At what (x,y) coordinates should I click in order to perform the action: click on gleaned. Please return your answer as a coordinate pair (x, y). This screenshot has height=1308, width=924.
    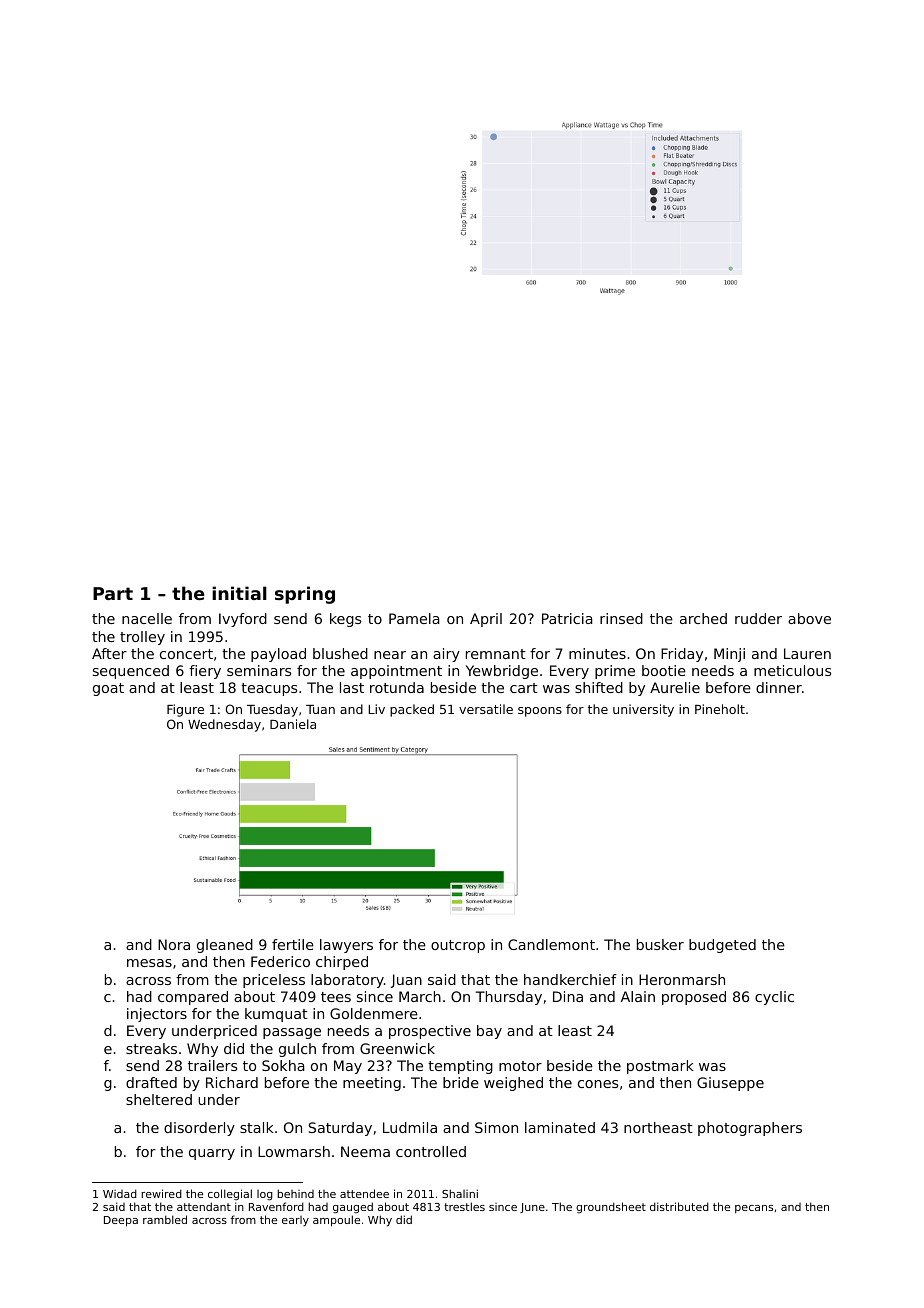
    Looking at the image, I should click on (225, 946).
